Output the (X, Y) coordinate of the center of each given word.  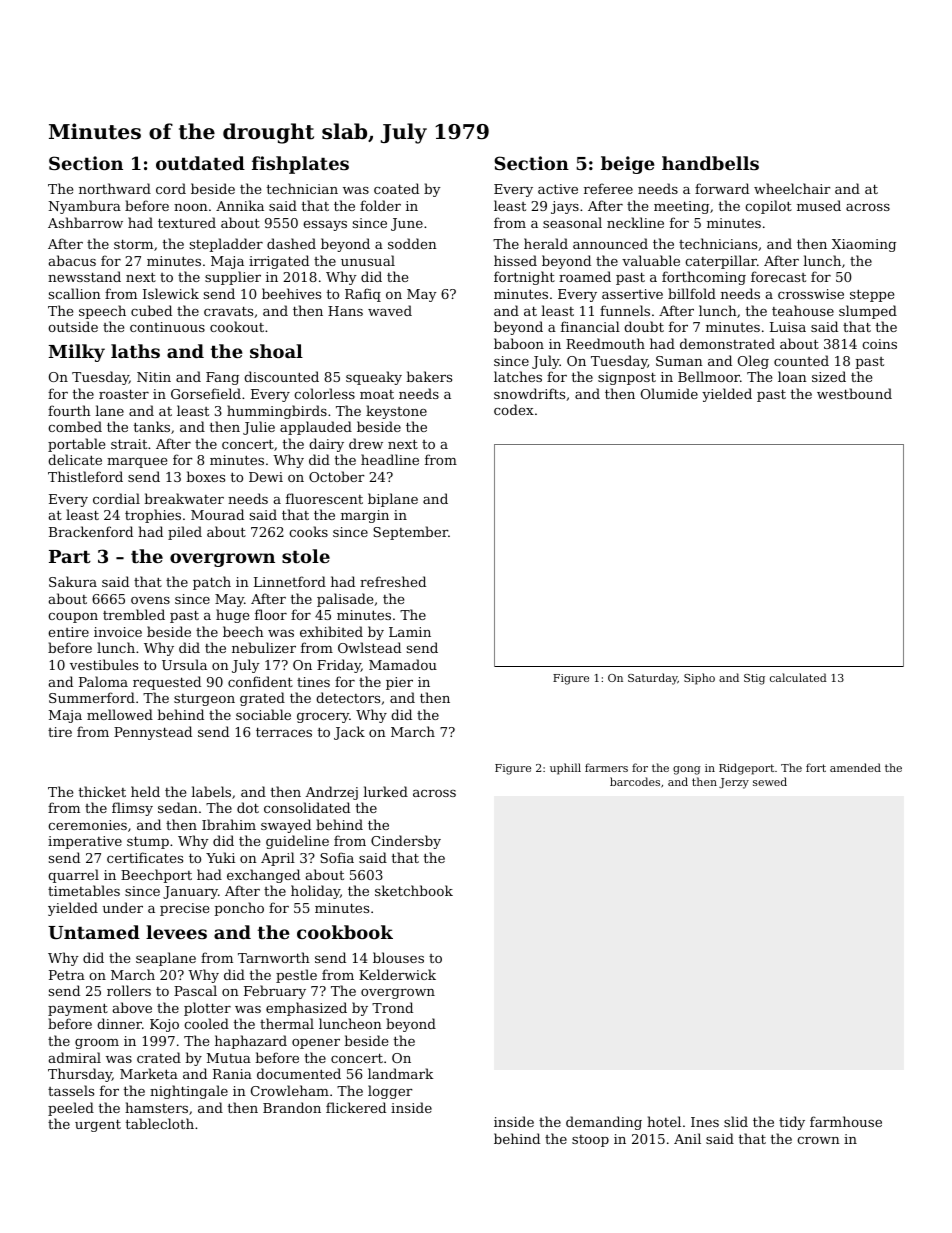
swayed (286, 826)
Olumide (669, 393)
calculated (798, 677)
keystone (396, 412)
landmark (400, 1073)
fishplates (300, 165)
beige (628, 165)
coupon (73, 618)
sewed (770, 781)
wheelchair (792, 188)
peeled (71, 1109)
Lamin (410, 632)
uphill (565, 769)
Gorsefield (206, 393)
